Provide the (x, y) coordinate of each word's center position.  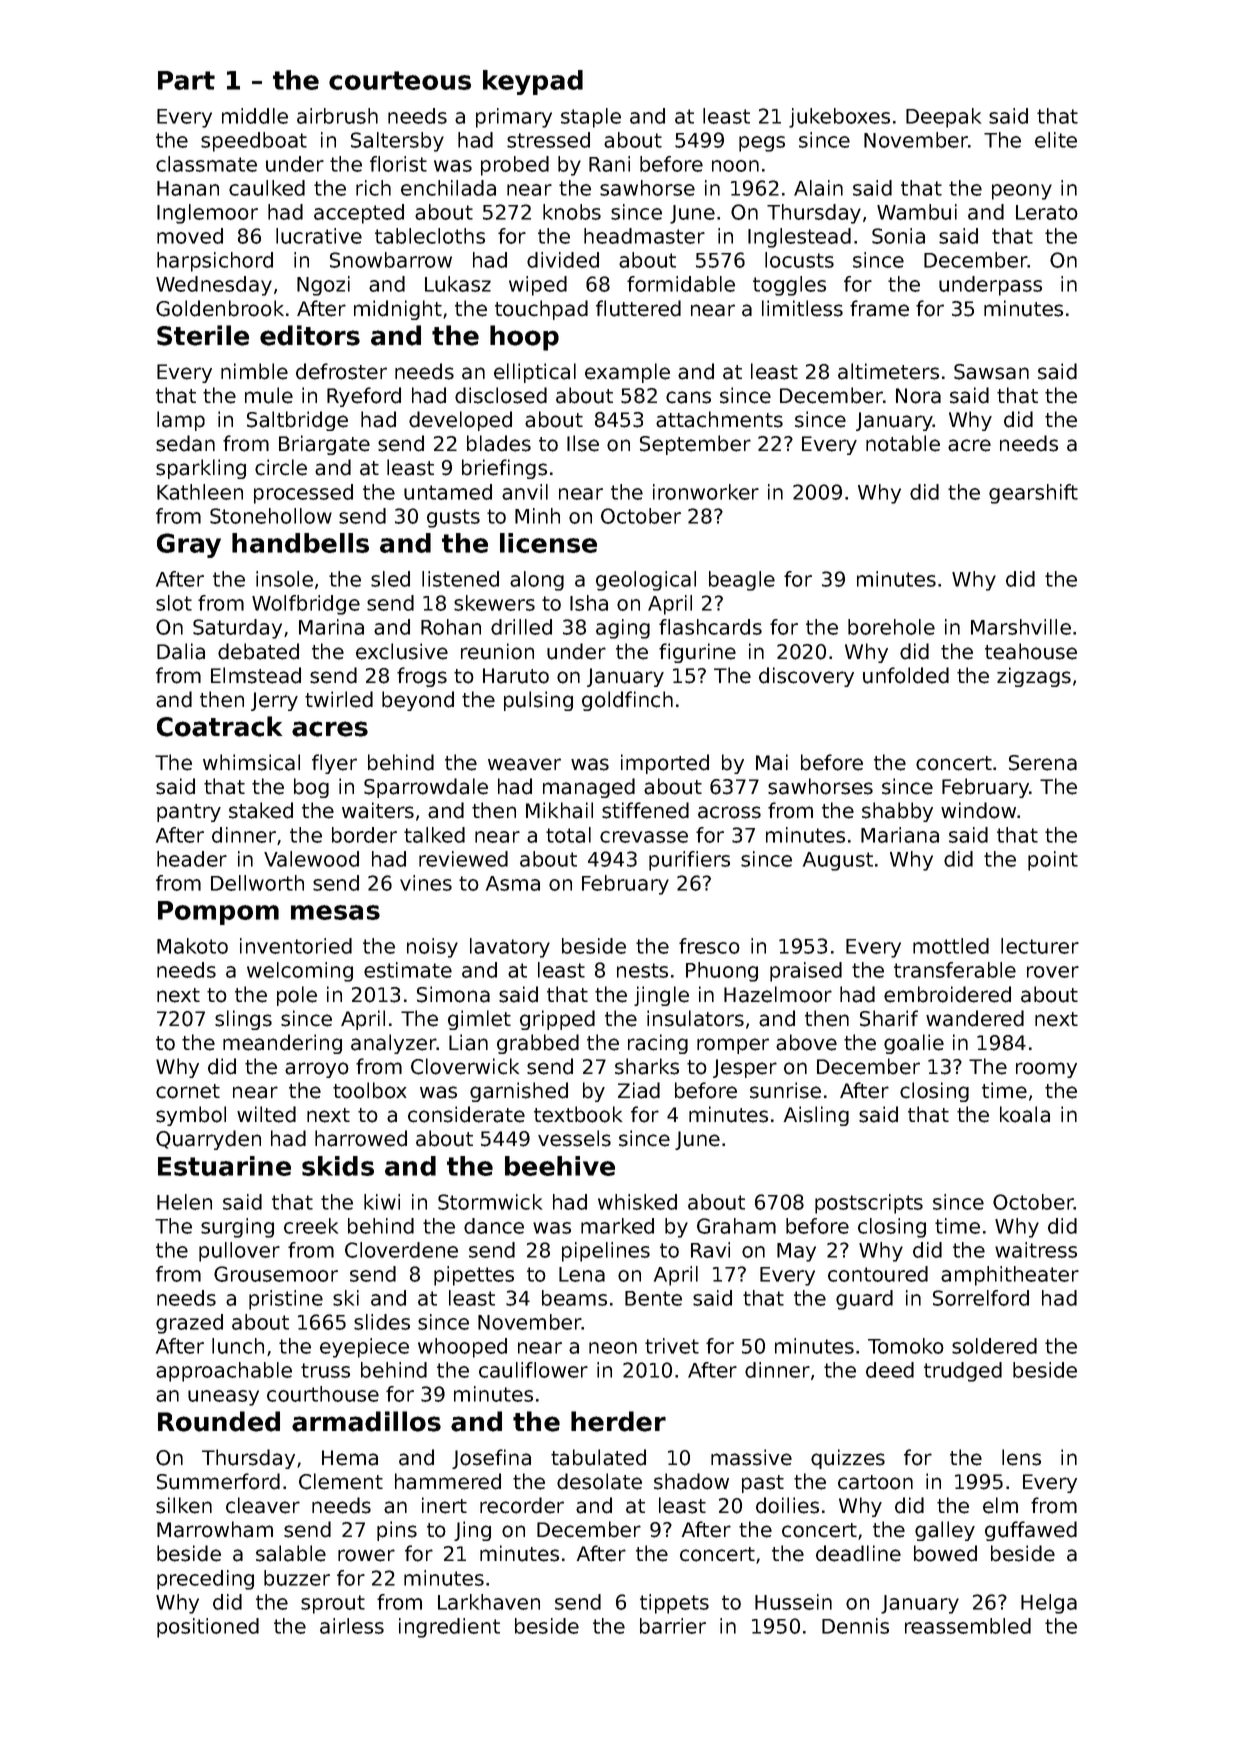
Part (186, 80)
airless (352, 1626)
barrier (673, 1626)
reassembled (968, 1626)
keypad (533, 82)
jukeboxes (839, 118)
